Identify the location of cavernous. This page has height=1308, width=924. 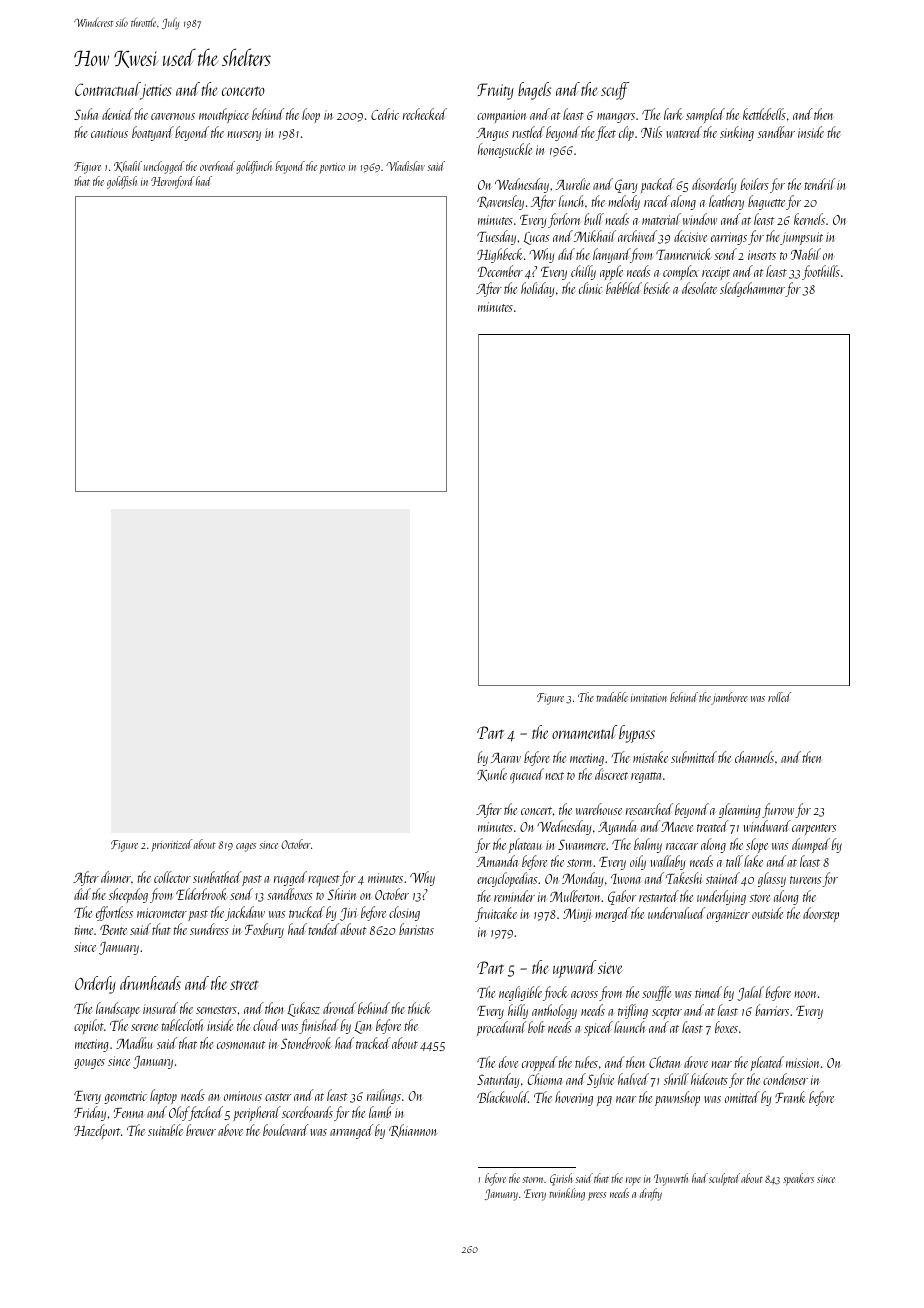
(173, 116).
